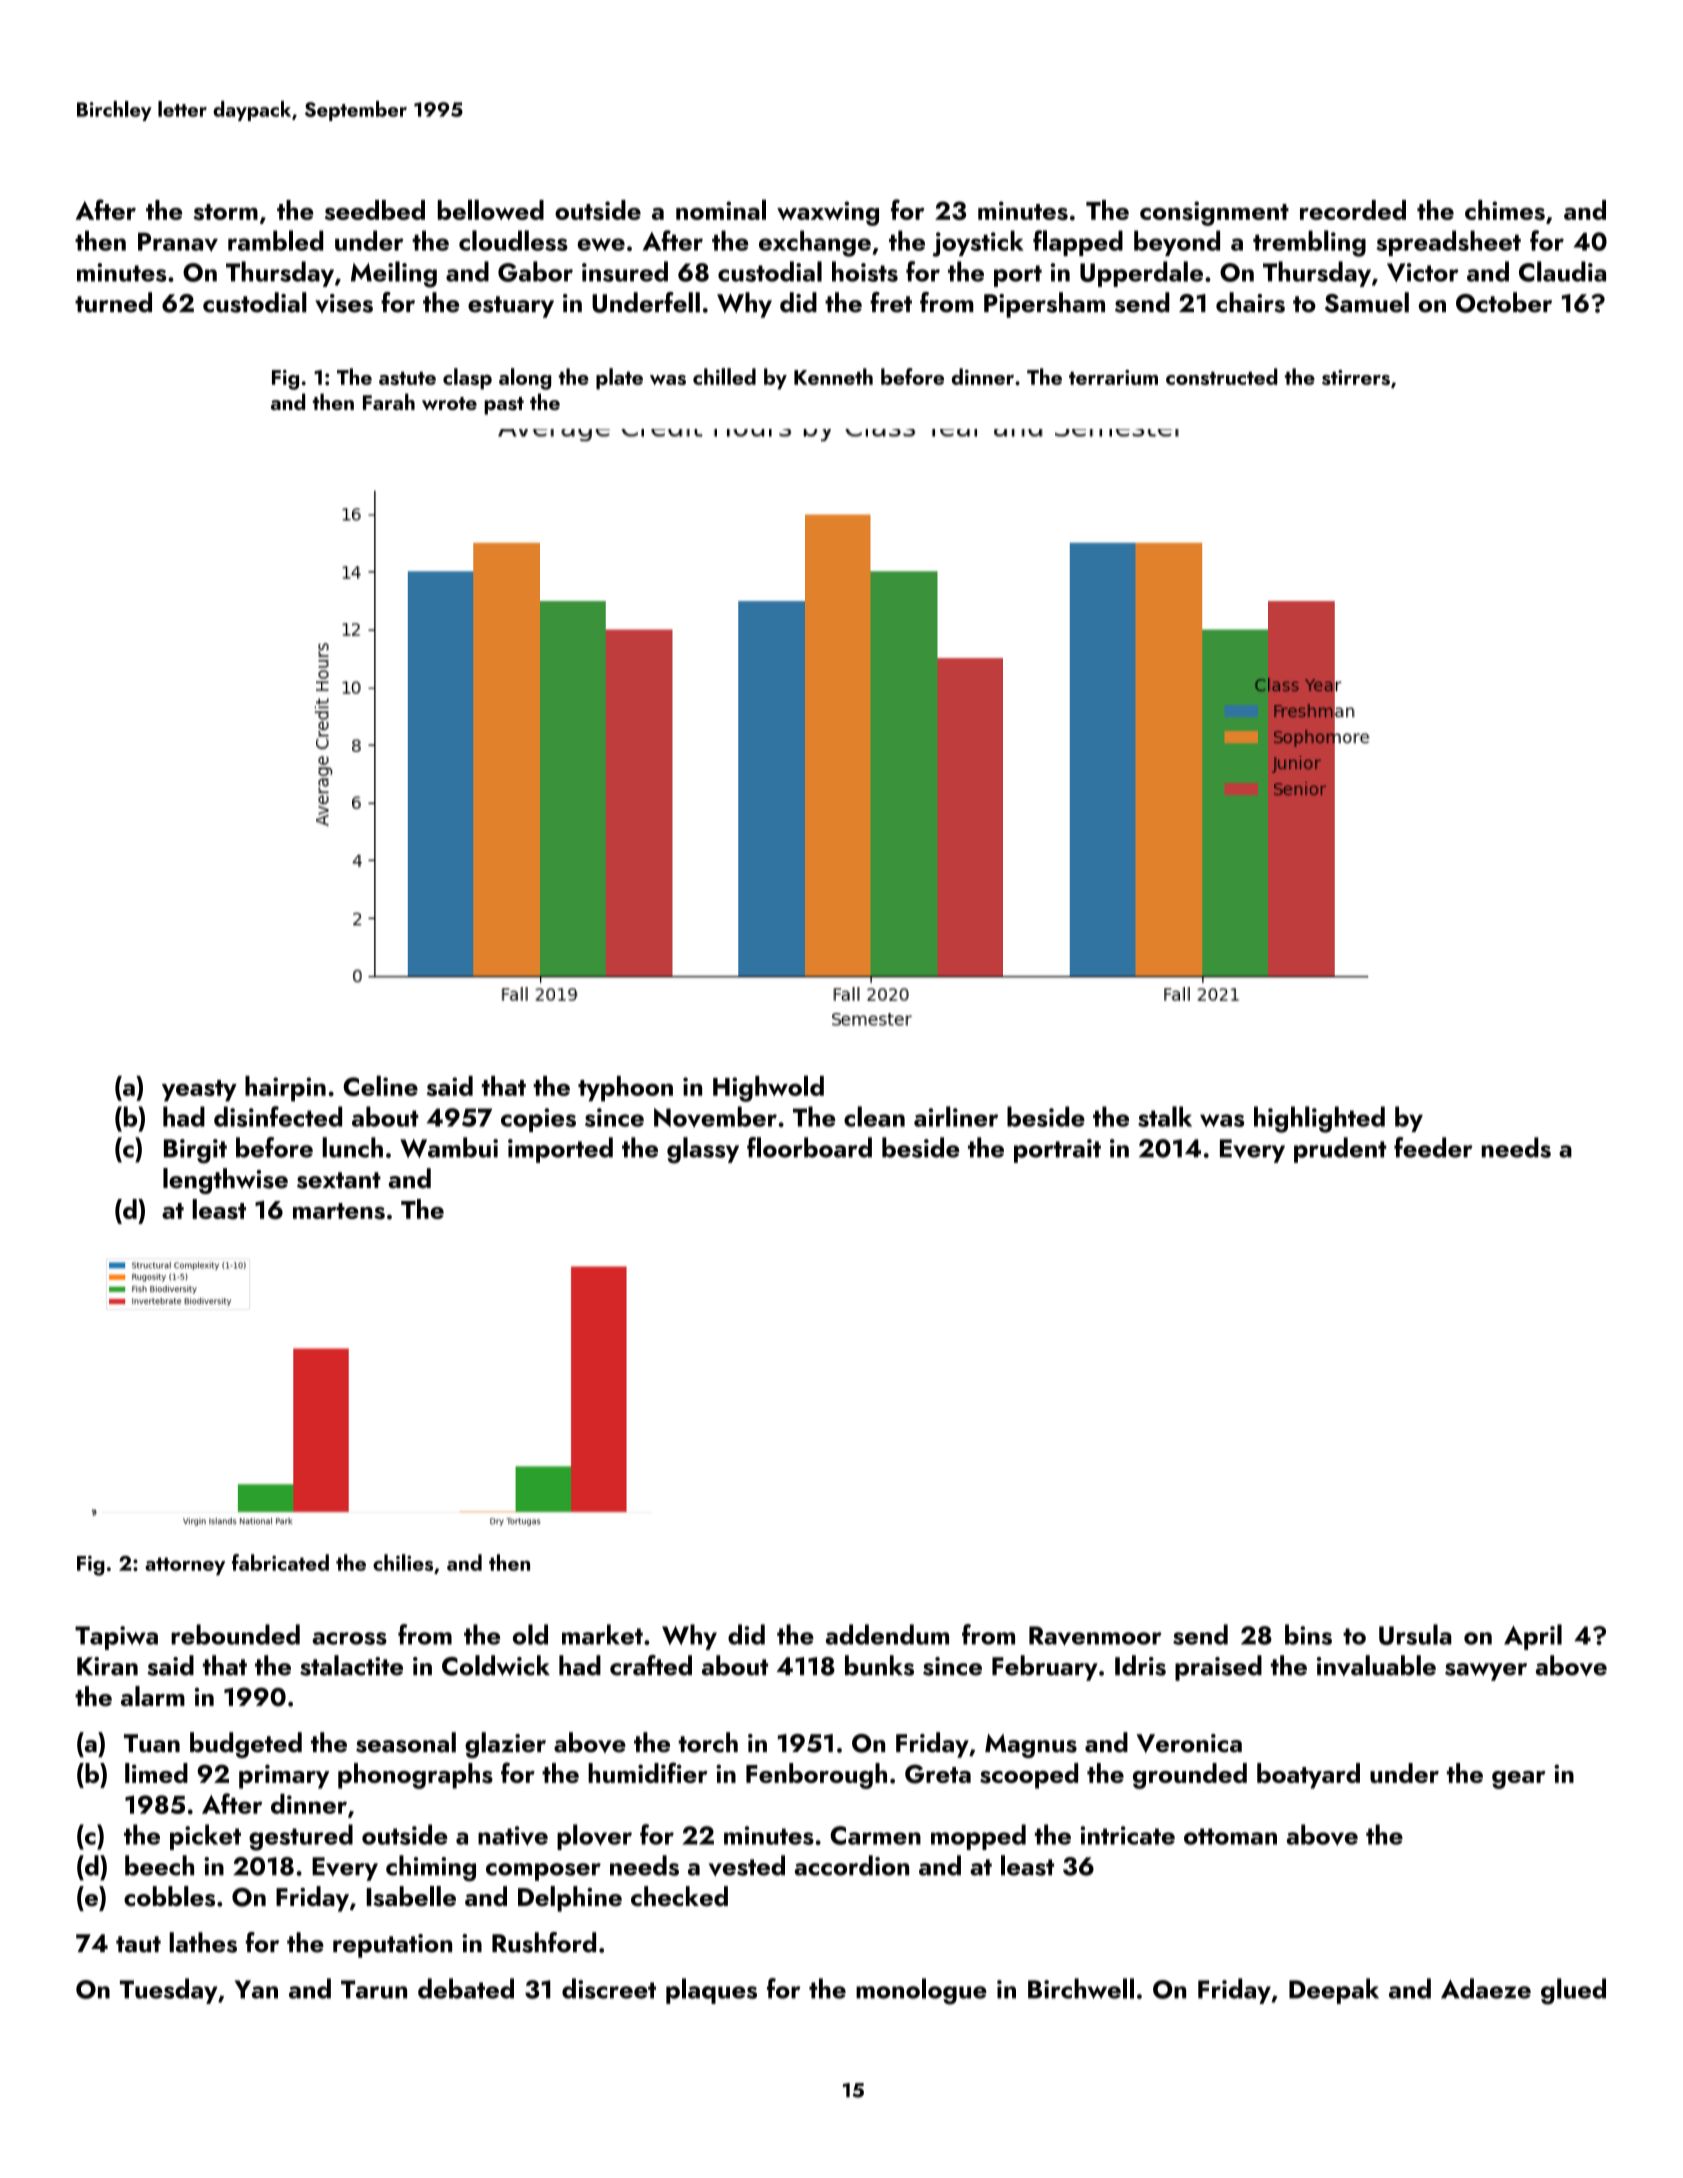 Image resolution: width=1683 pixels, height=2178 pixels. What do you see at coordinates (389, 401) in the screenshot?
I see `Farah` at bounding box center [389, 401].
